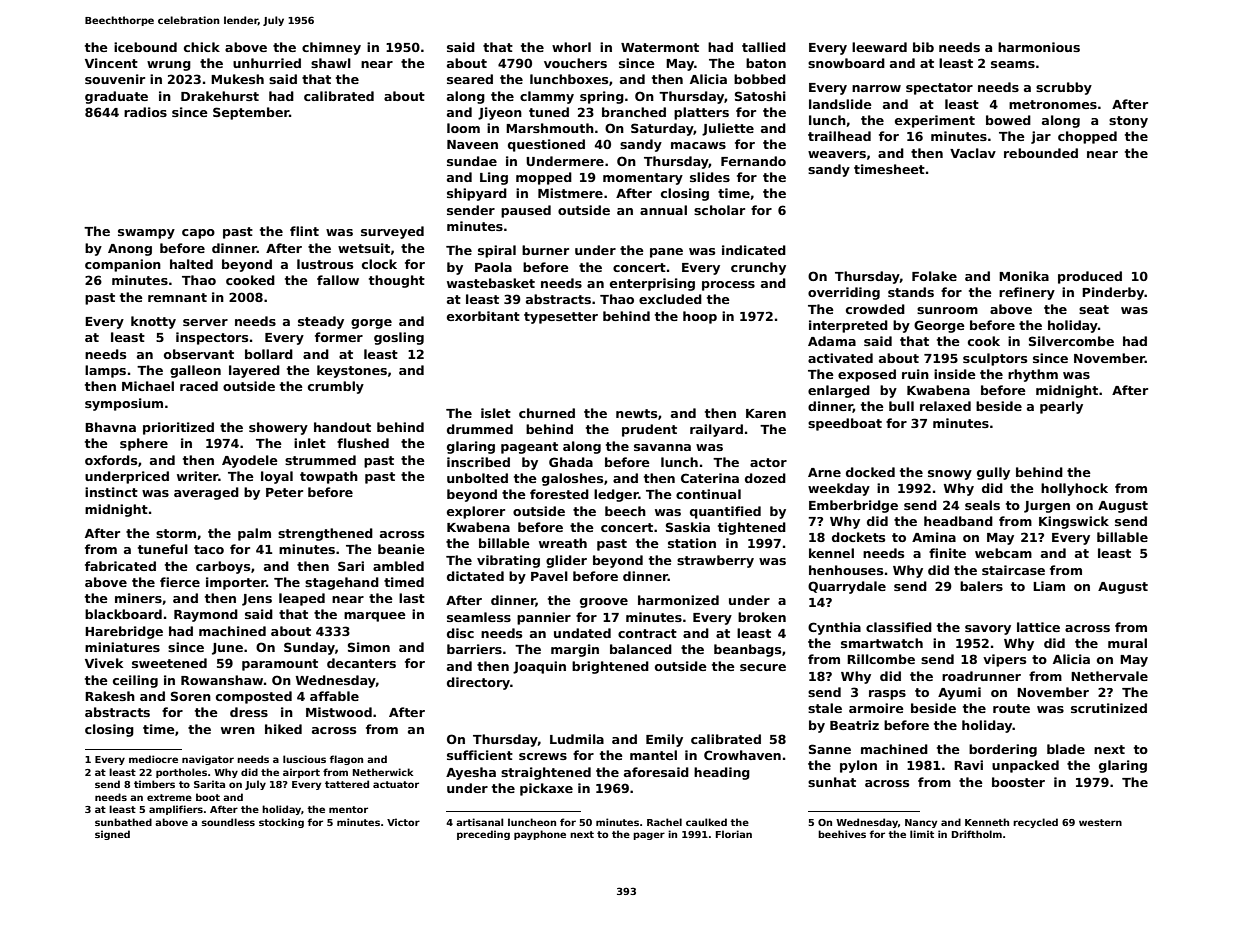 The height and width of the screenshot is (952, 1233). What do you see at coordinates (1053, 104) in the screenshot?
I see `metronomes` at bounding box center [1053, 104].
